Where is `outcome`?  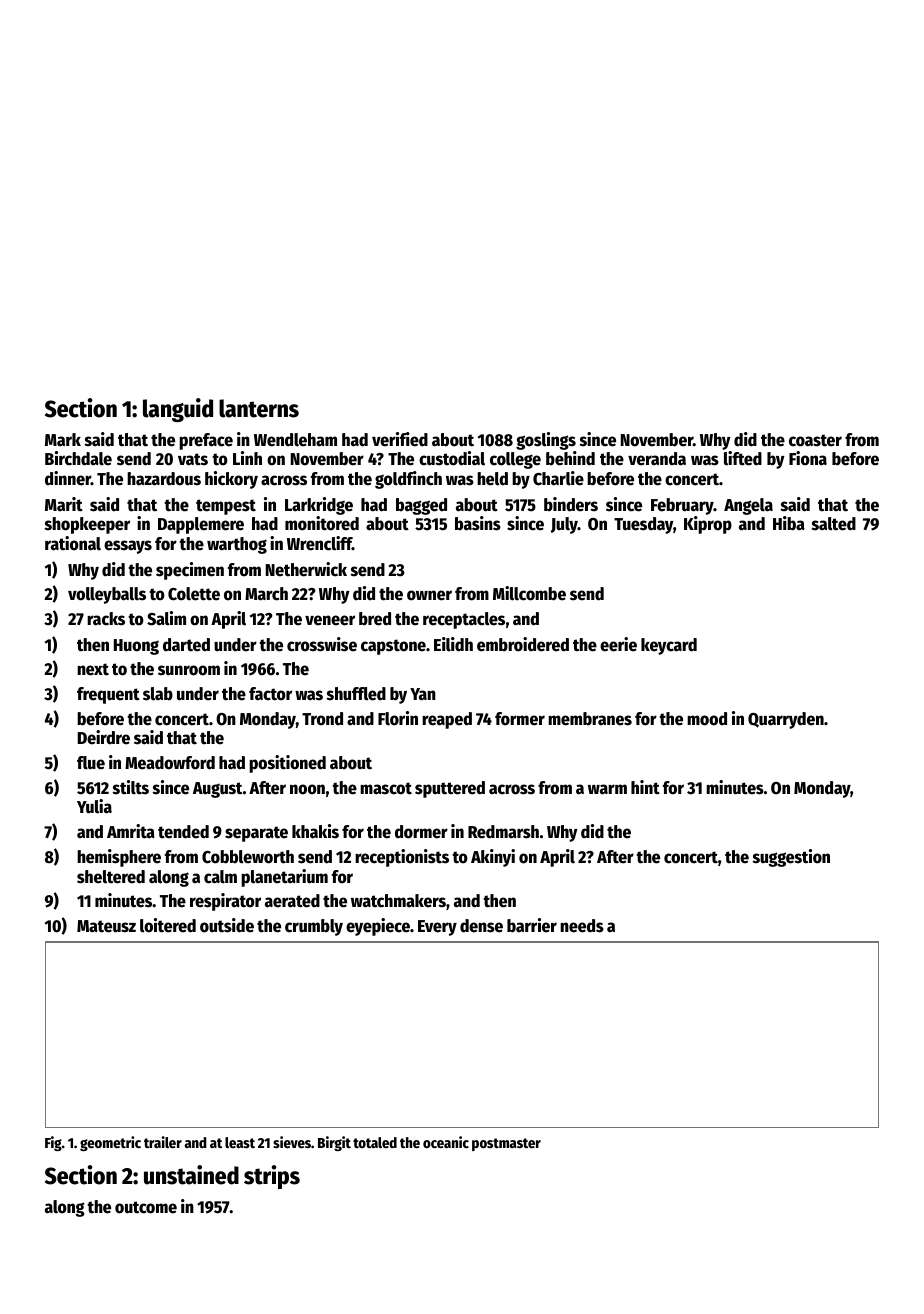
outcome is located at coordinates (146, 1207).
